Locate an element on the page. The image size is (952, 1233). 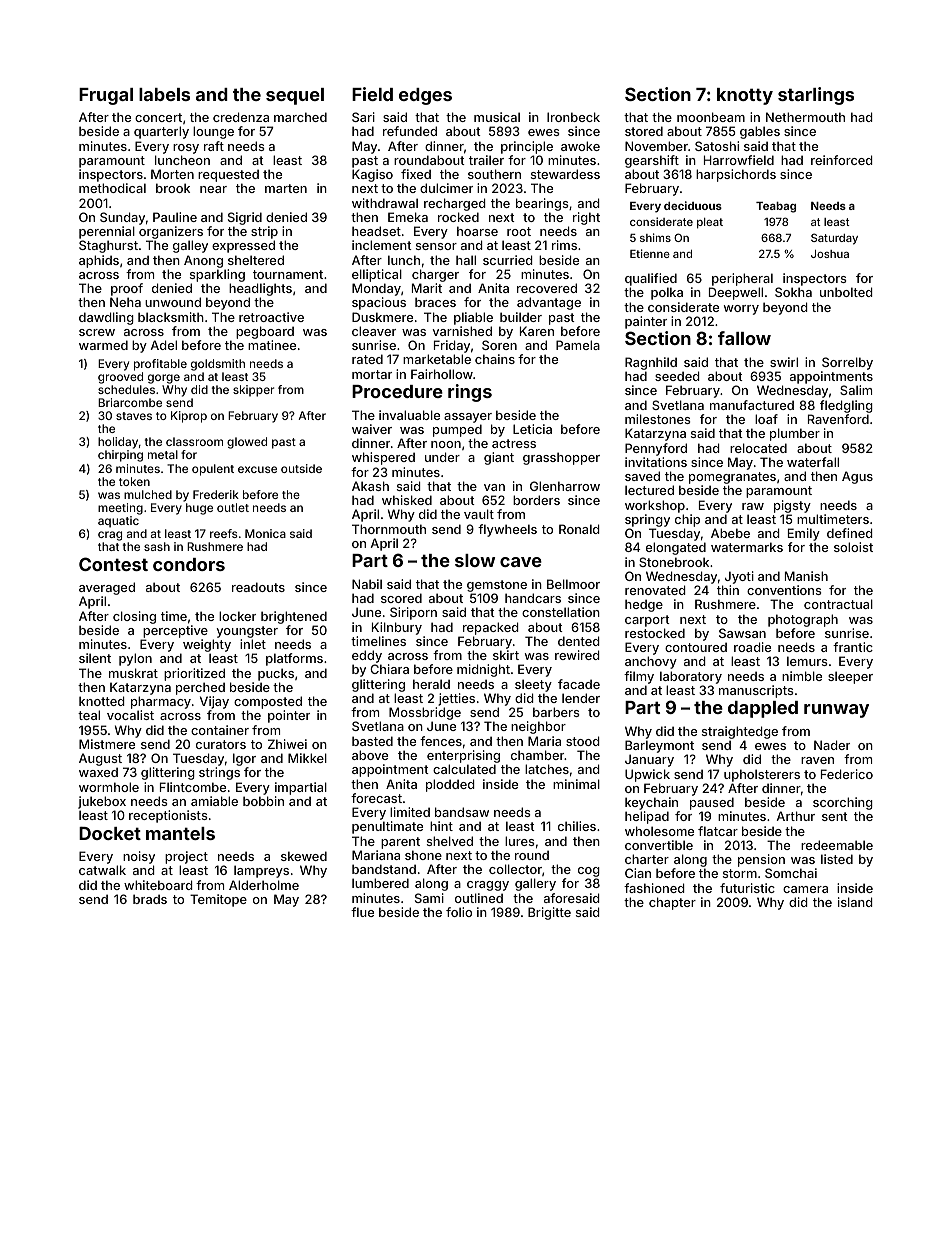
Frugal is located at coordinates (106, 96).
